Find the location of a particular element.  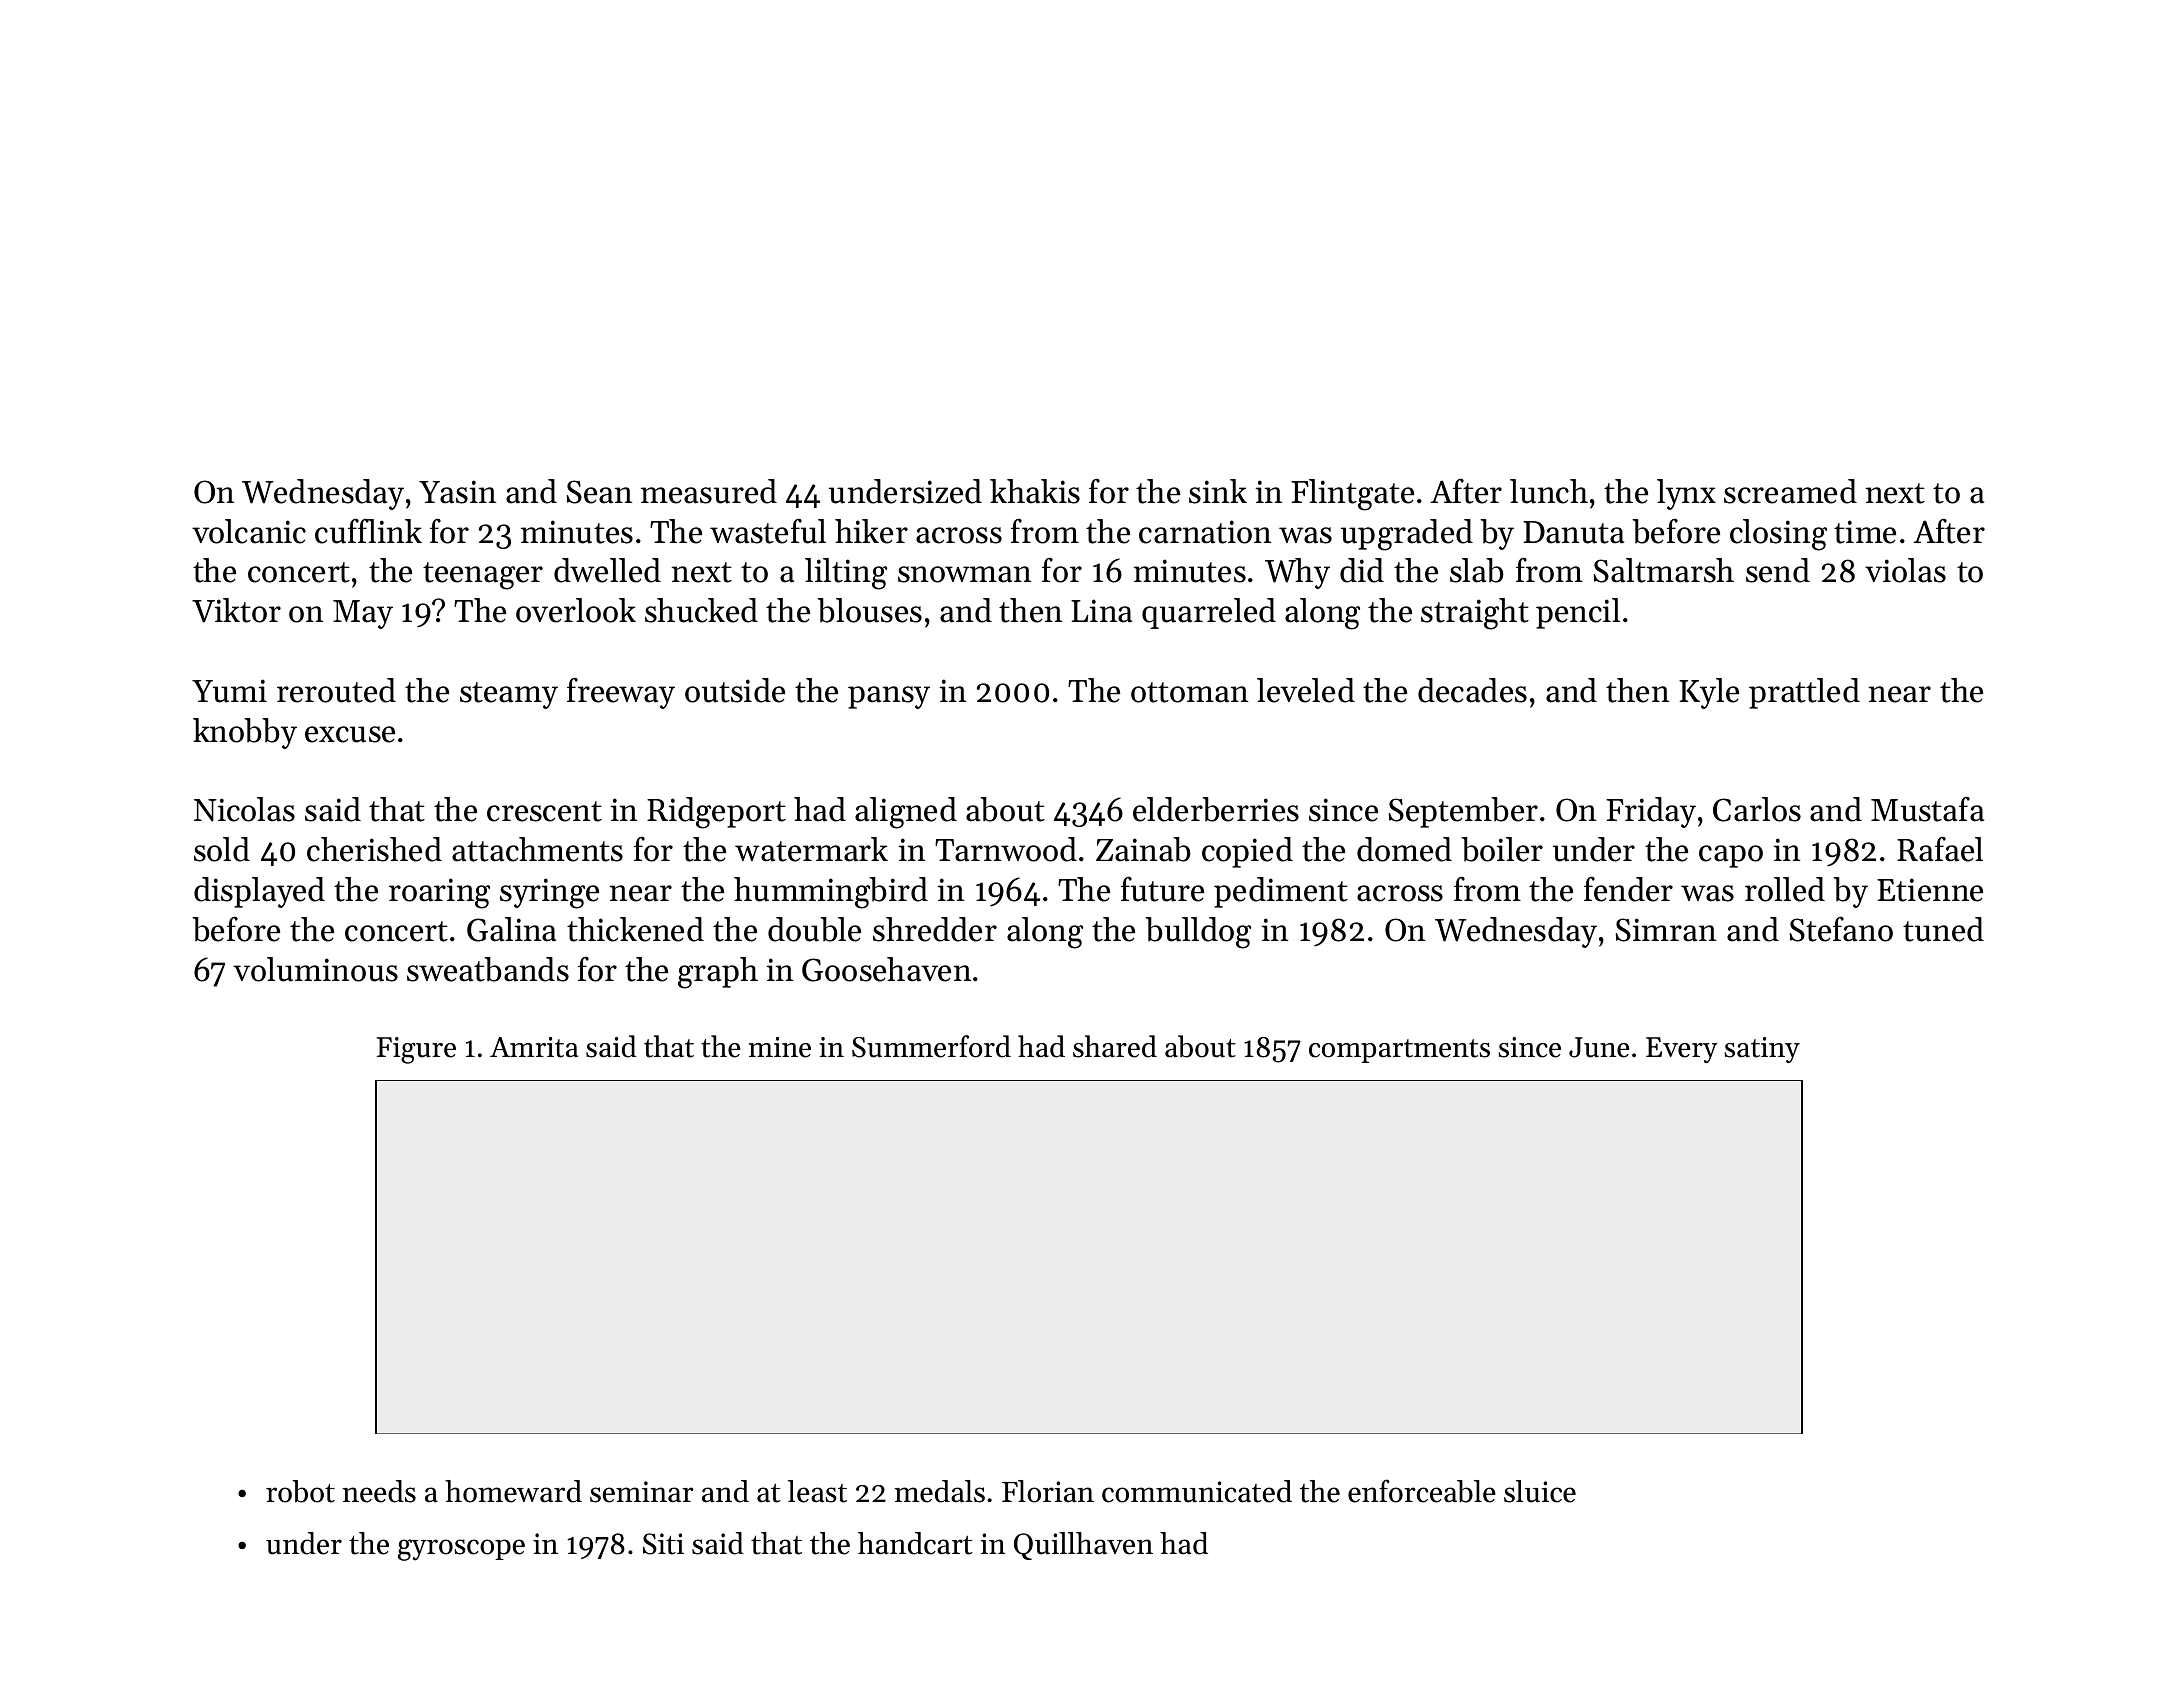

Mustafa is located at coordinates (1927, 809).
